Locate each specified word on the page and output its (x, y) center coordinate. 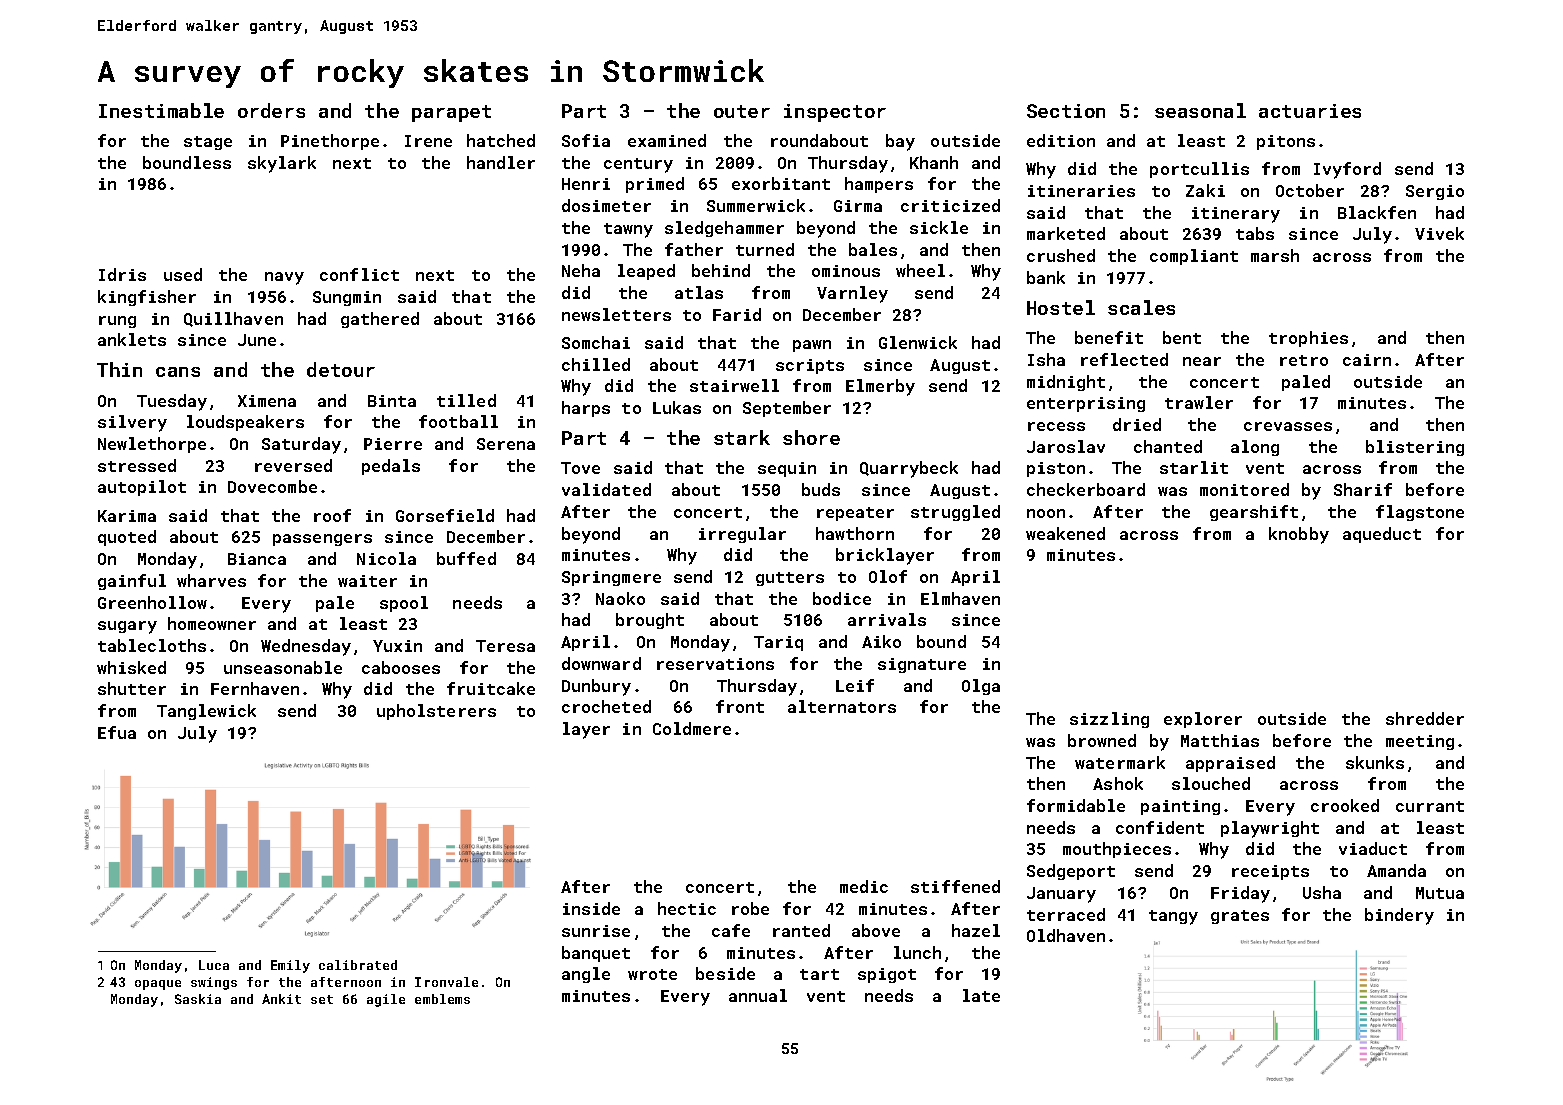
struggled (955, 513)
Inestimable (161, 110)
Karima (127, 516)
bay (900, 142)
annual (758, 995)
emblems (442, 999)
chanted (1168, 446)
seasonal (1200, 110)
